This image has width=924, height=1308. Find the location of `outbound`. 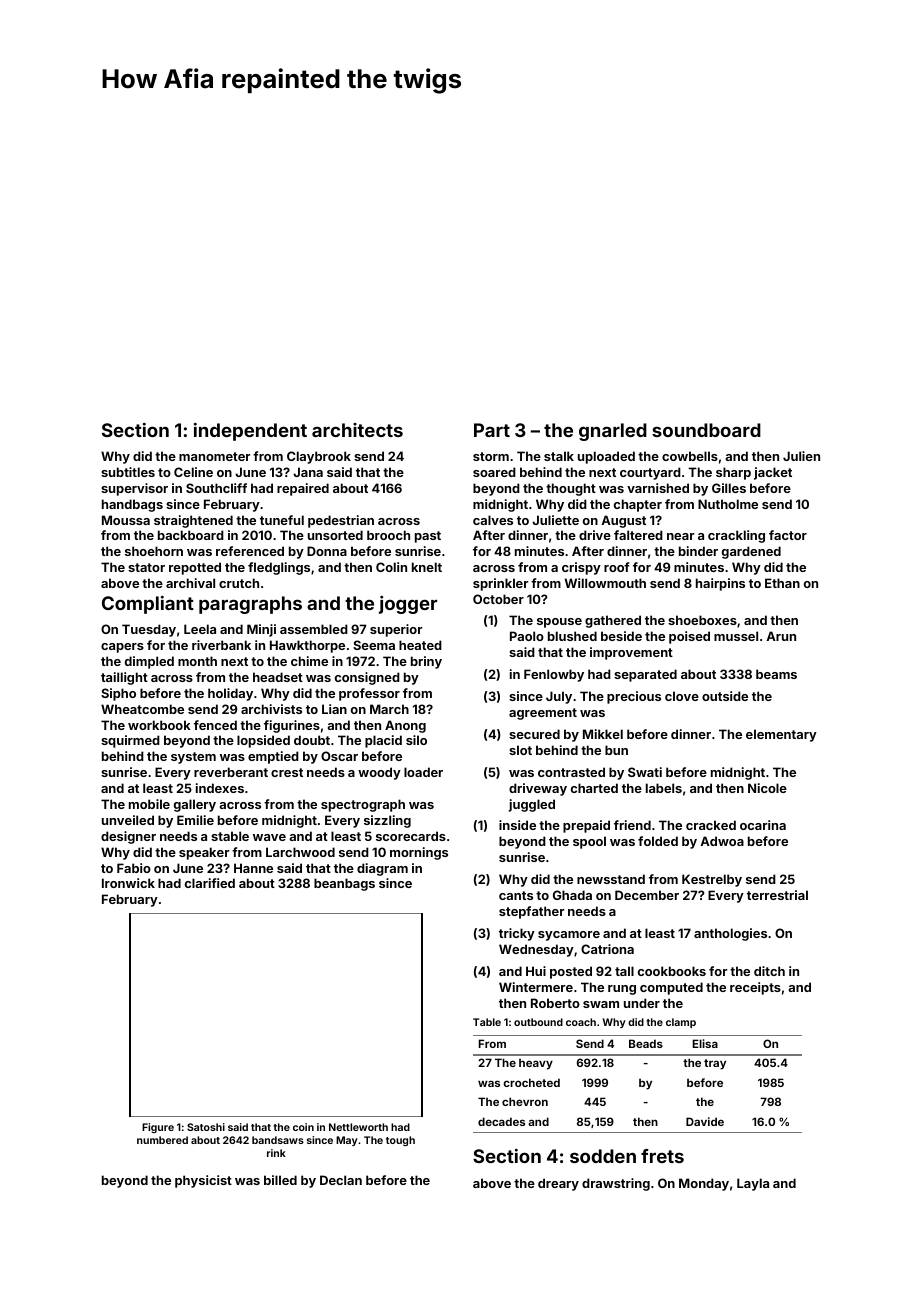

outbound is located at coordinates (538, 1022).
